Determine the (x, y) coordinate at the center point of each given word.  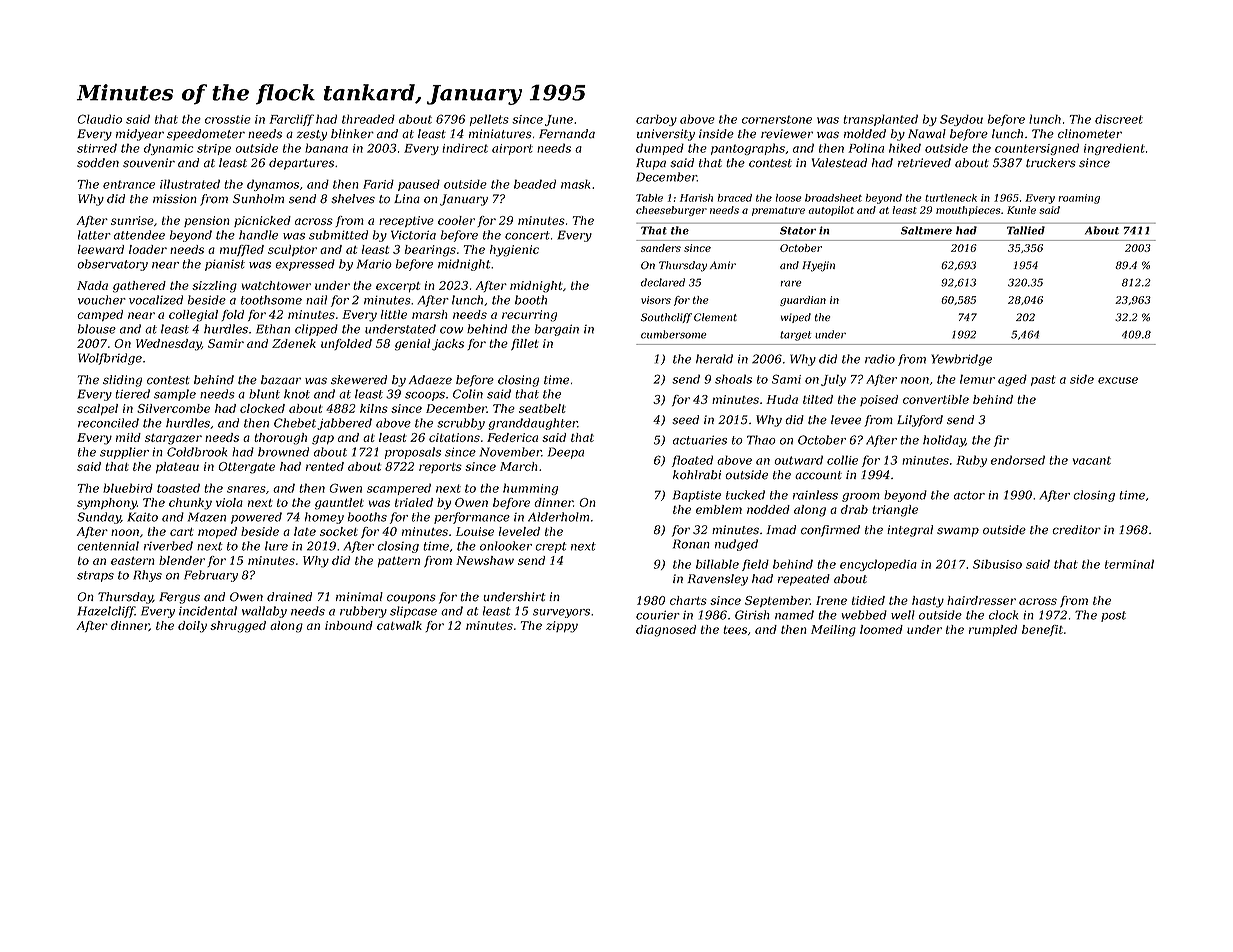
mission (175, 199)
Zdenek (294, 343)
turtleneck (951, 198)
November (511, 452)
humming (530, 489)
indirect (465, 148)
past (1043, 380)
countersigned (1037, 149)
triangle (895, 511)
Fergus (179, 598)
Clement (715, 317)
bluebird (128, 488)
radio (880, 359)
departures (301, 164)
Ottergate (246, 468)
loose (789, 198)
